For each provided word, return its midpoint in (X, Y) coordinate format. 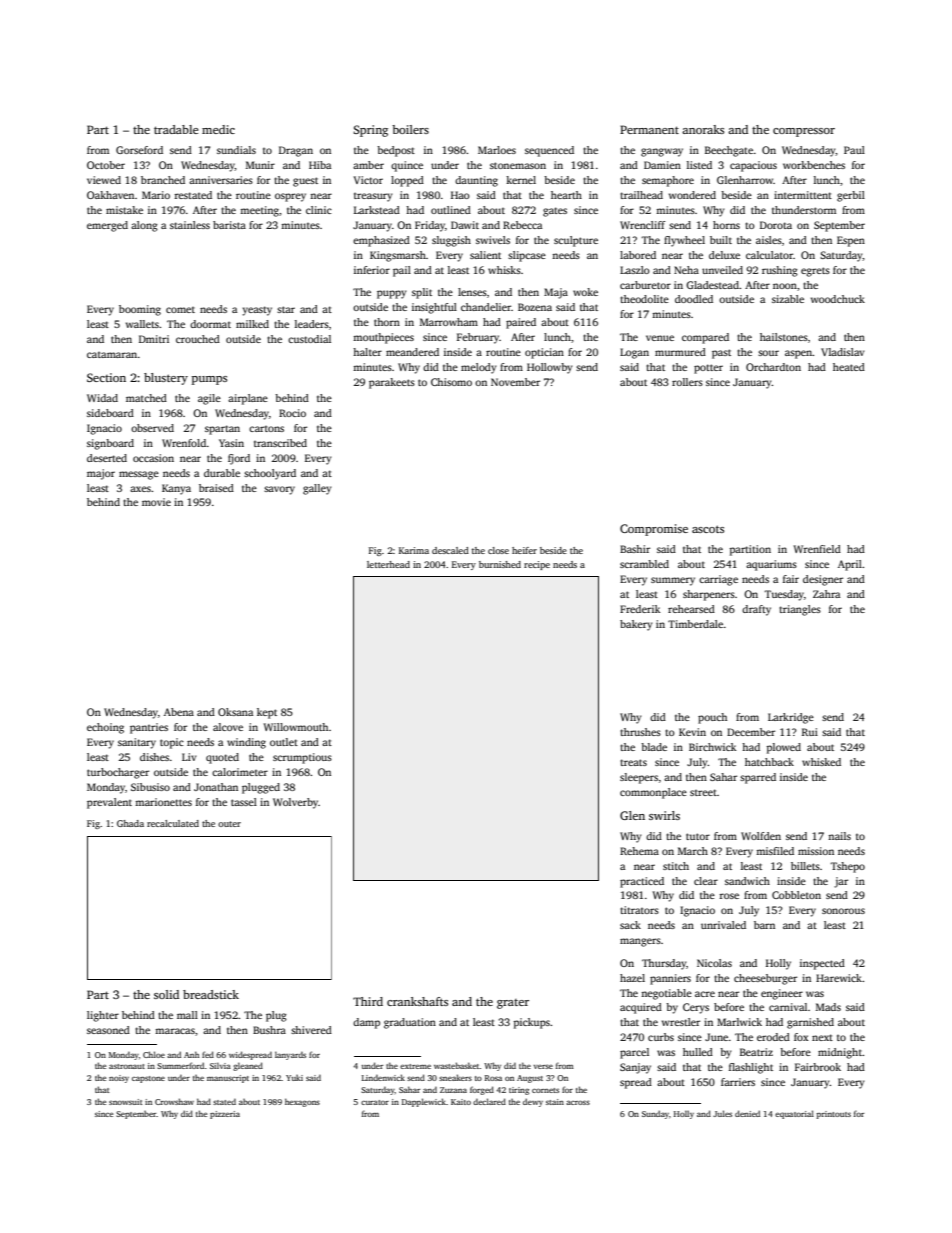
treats (633, 762)
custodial (309, 339)
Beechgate (729, 151)
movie (156, 502)
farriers (738, 1082)
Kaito (461, 1102)
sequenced (549, 151)
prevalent (109, 803)
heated (849, 367)
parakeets (392, 383)
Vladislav (843, 352)
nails (839, 836)
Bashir (635, 549)
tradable (176, 129)
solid (166, 994)
